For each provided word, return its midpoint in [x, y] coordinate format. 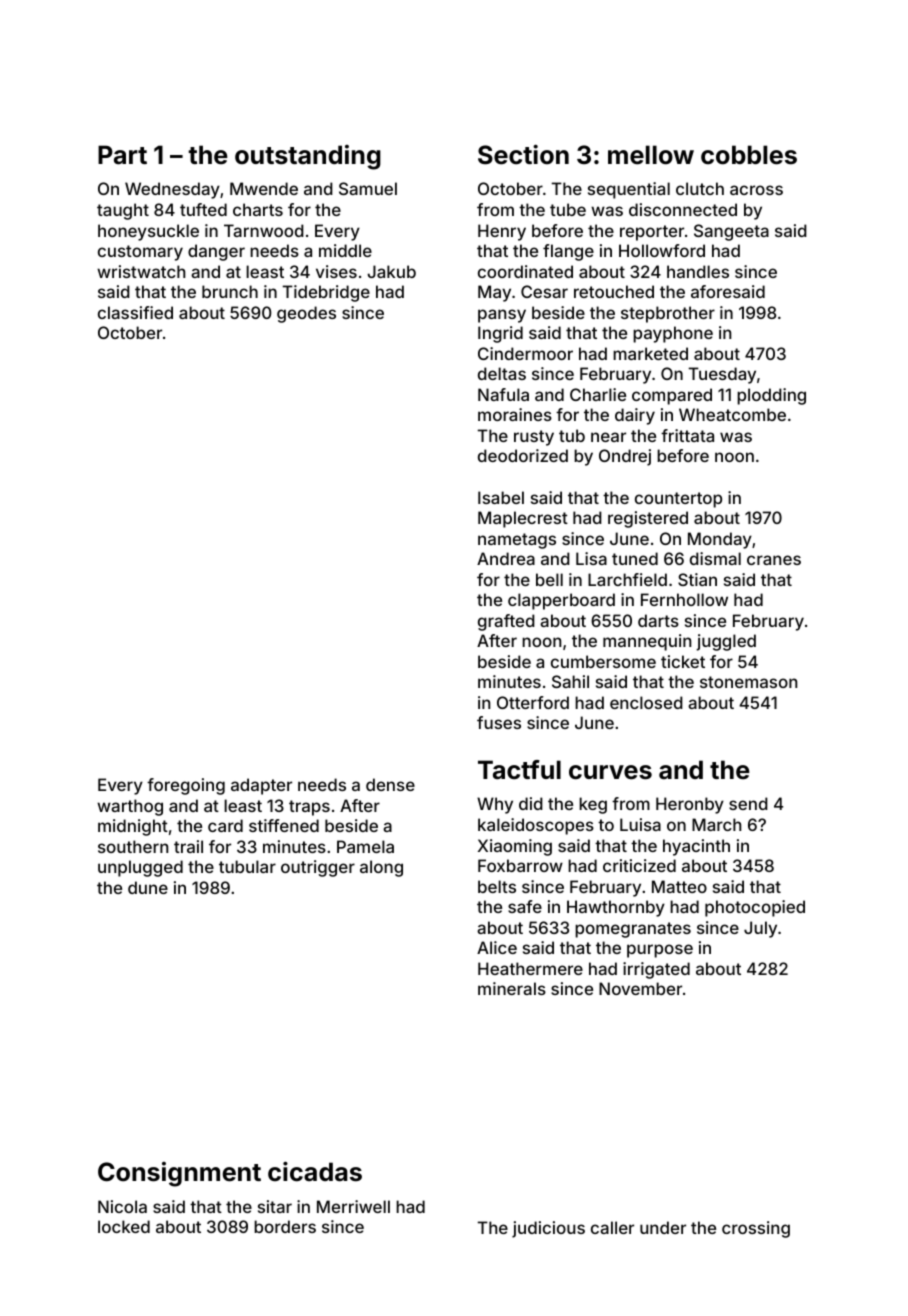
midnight [133, 827]
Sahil [570, 681]
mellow [651, 155]
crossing [756, 1229]
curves [610, 772]
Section [523, 154]
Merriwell [353, 1206]
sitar [275, 1206]
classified [135, 312]
